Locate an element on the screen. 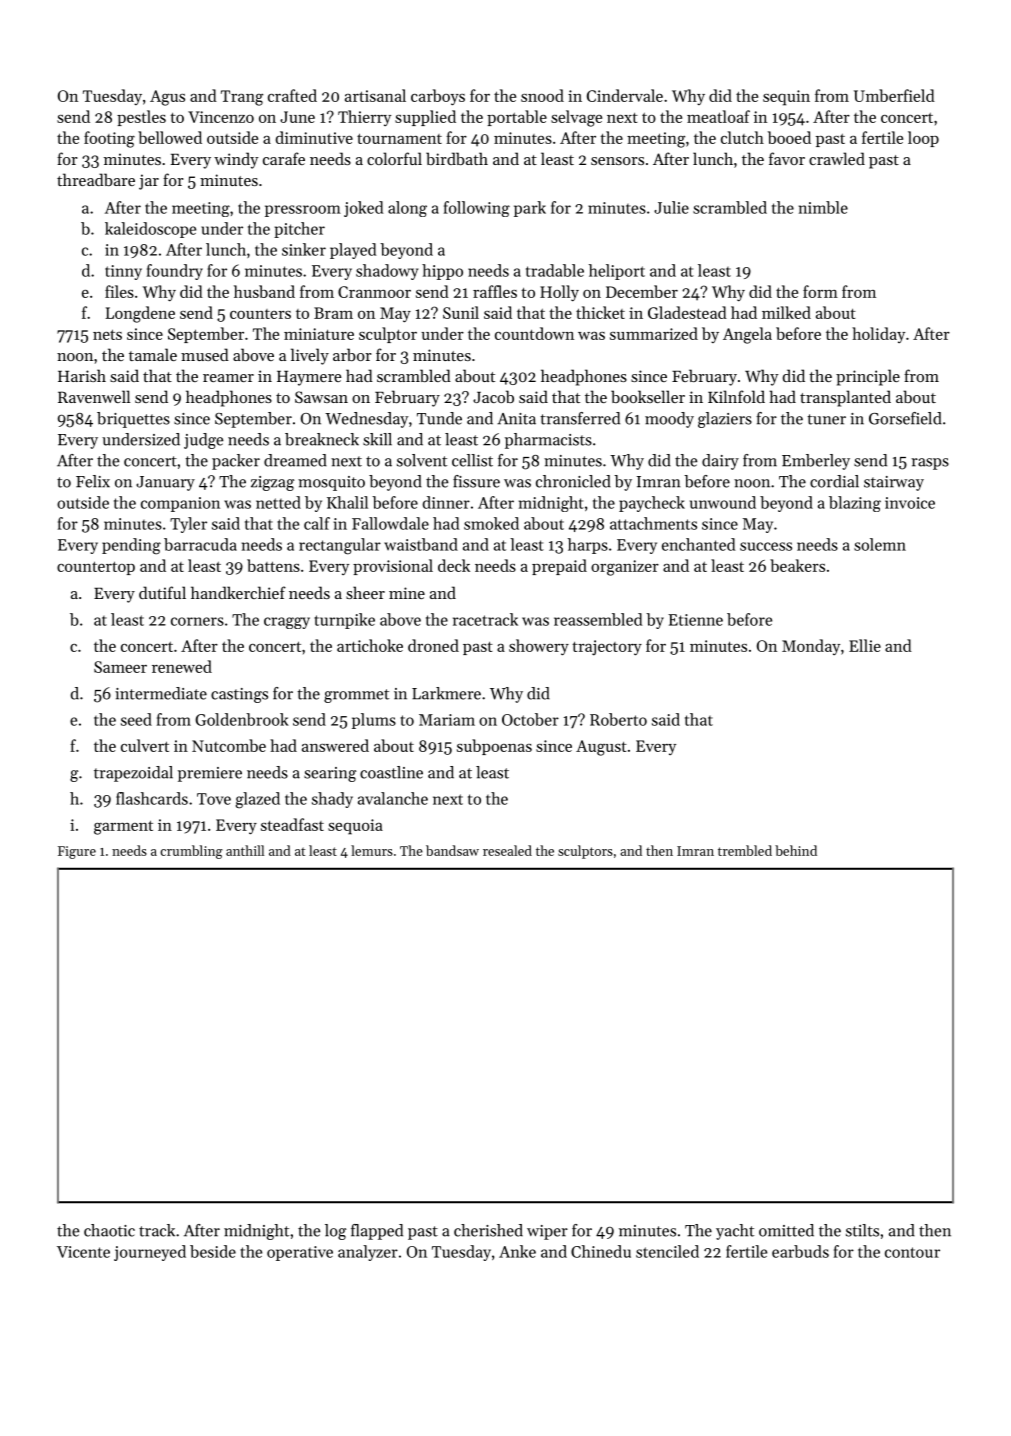 This screenshot has height=1436, width=1011. droned is located at coordinates (433, 645).
